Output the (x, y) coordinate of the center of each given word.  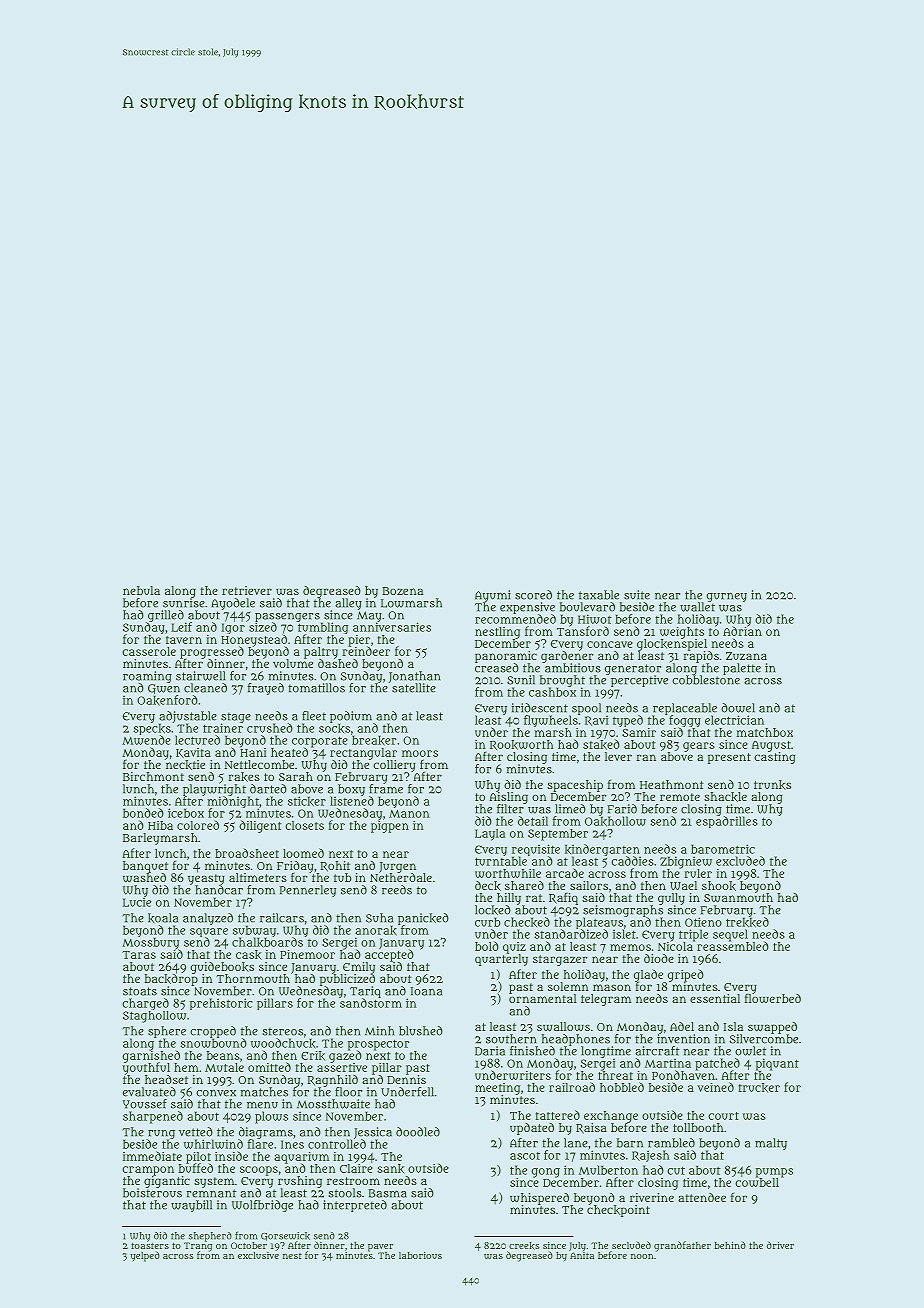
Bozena (402, 591)
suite (637, 595)
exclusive (258, 1255)
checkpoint (618, 1211)
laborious (420, 1255)
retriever (247, 590)
